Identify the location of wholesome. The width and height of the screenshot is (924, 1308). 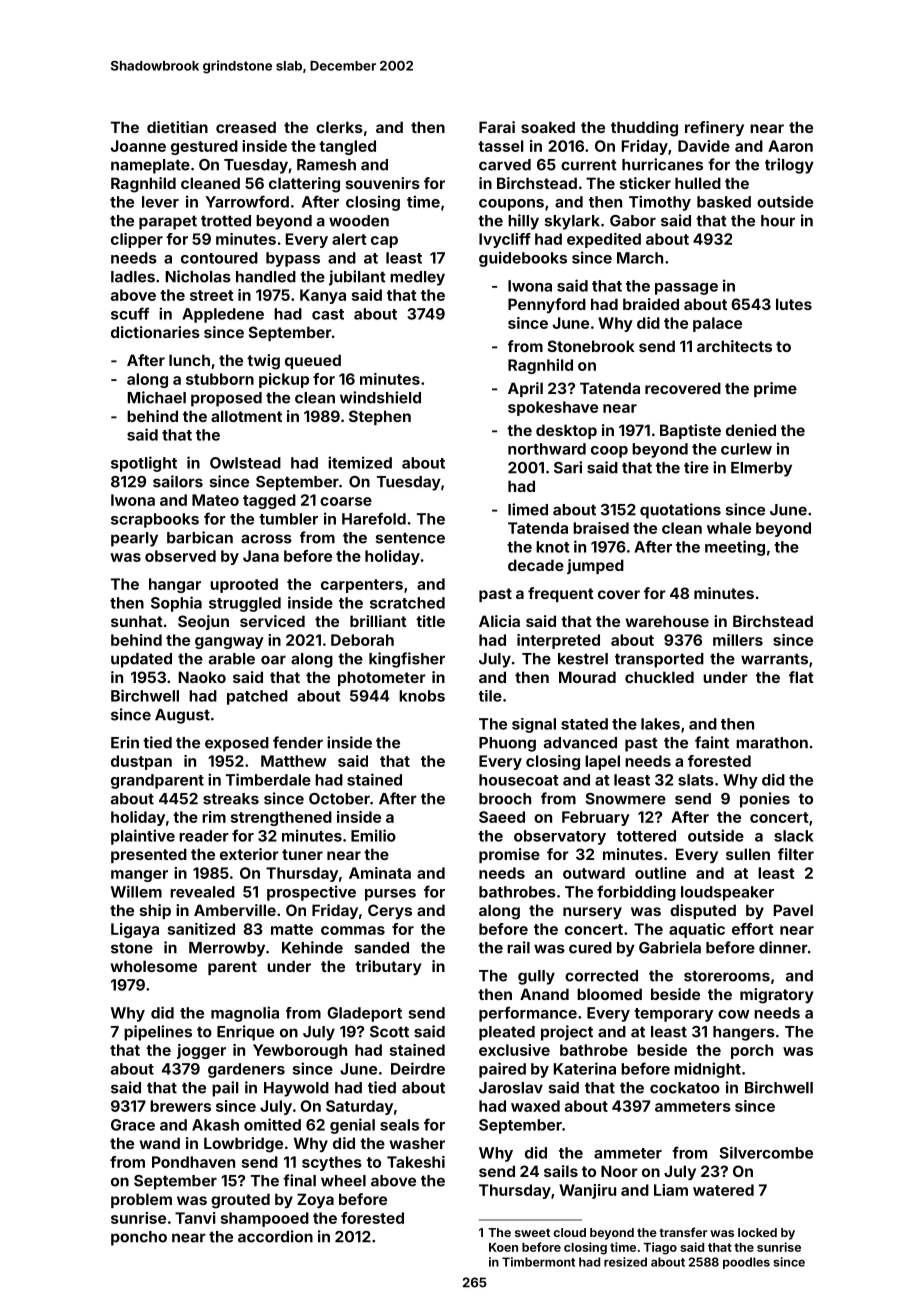
(154, 966).
